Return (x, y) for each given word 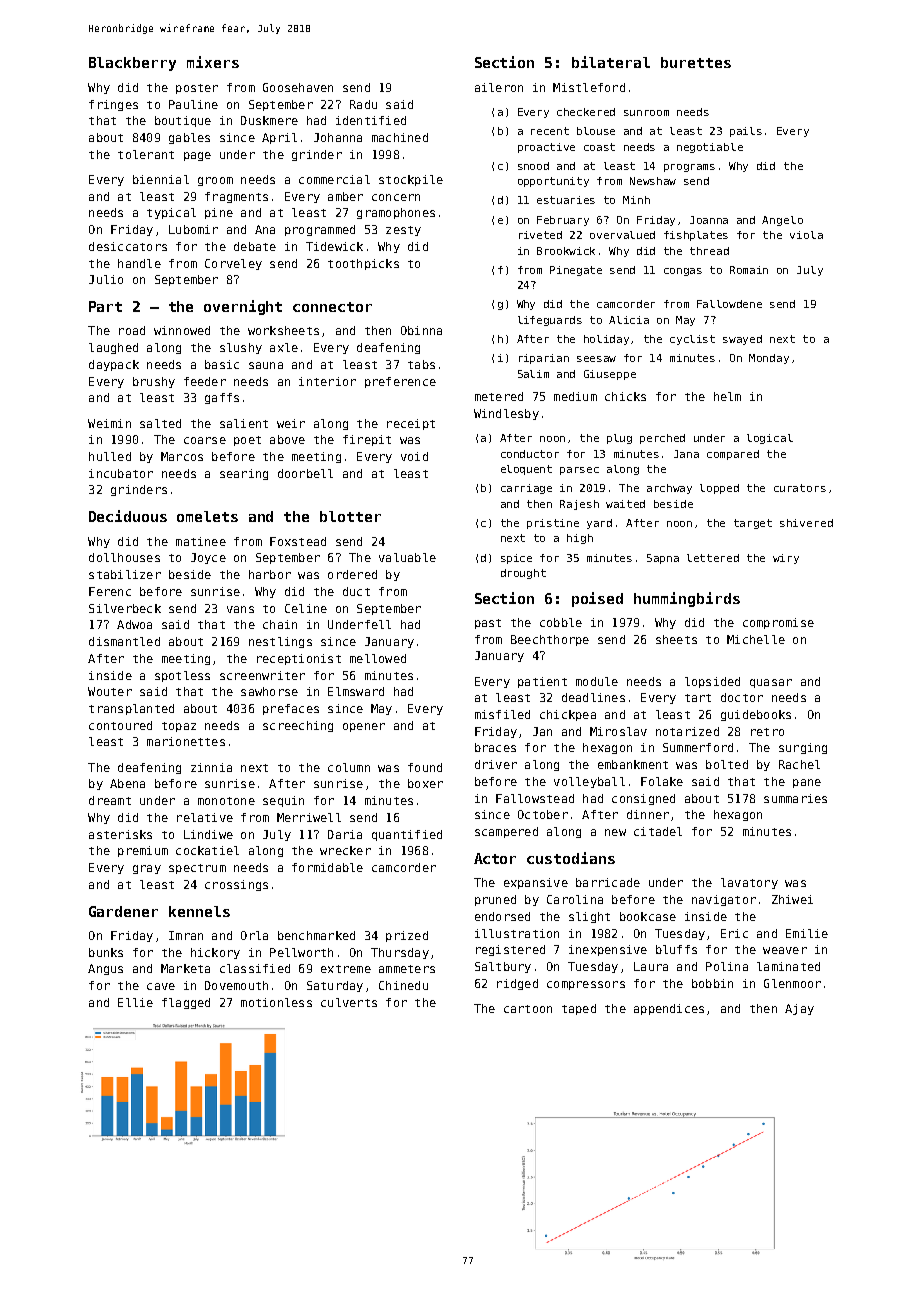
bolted (727, 764)
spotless (182, 676)
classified (255, 968)
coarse (205, 440)
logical (770, 439)
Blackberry (132, 64)
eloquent (526, 470)
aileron (499, 87)
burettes (696, 62)
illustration (517, 933)
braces (495, 747)
